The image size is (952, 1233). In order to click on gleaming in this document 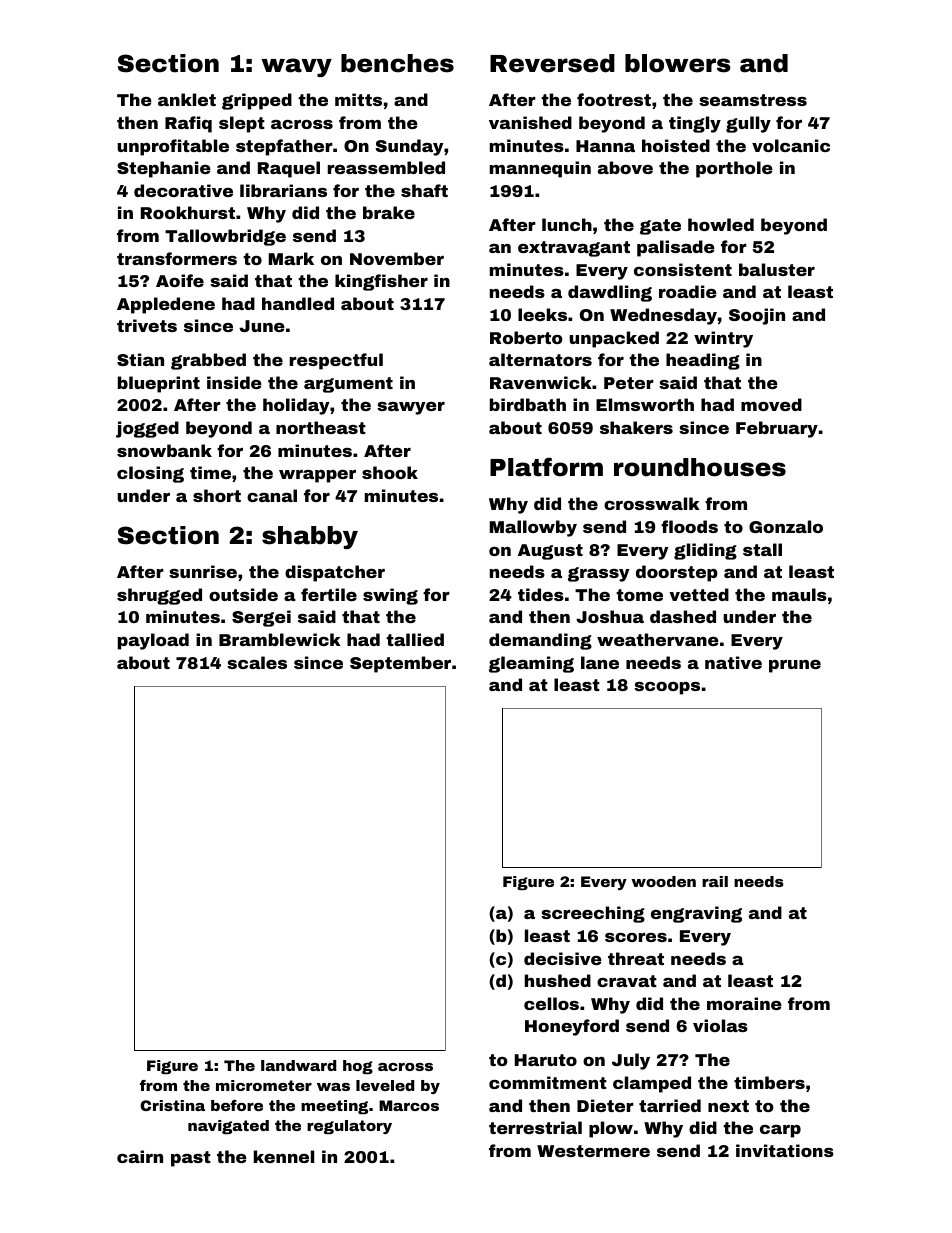, I will do `click(531, 664)`.
